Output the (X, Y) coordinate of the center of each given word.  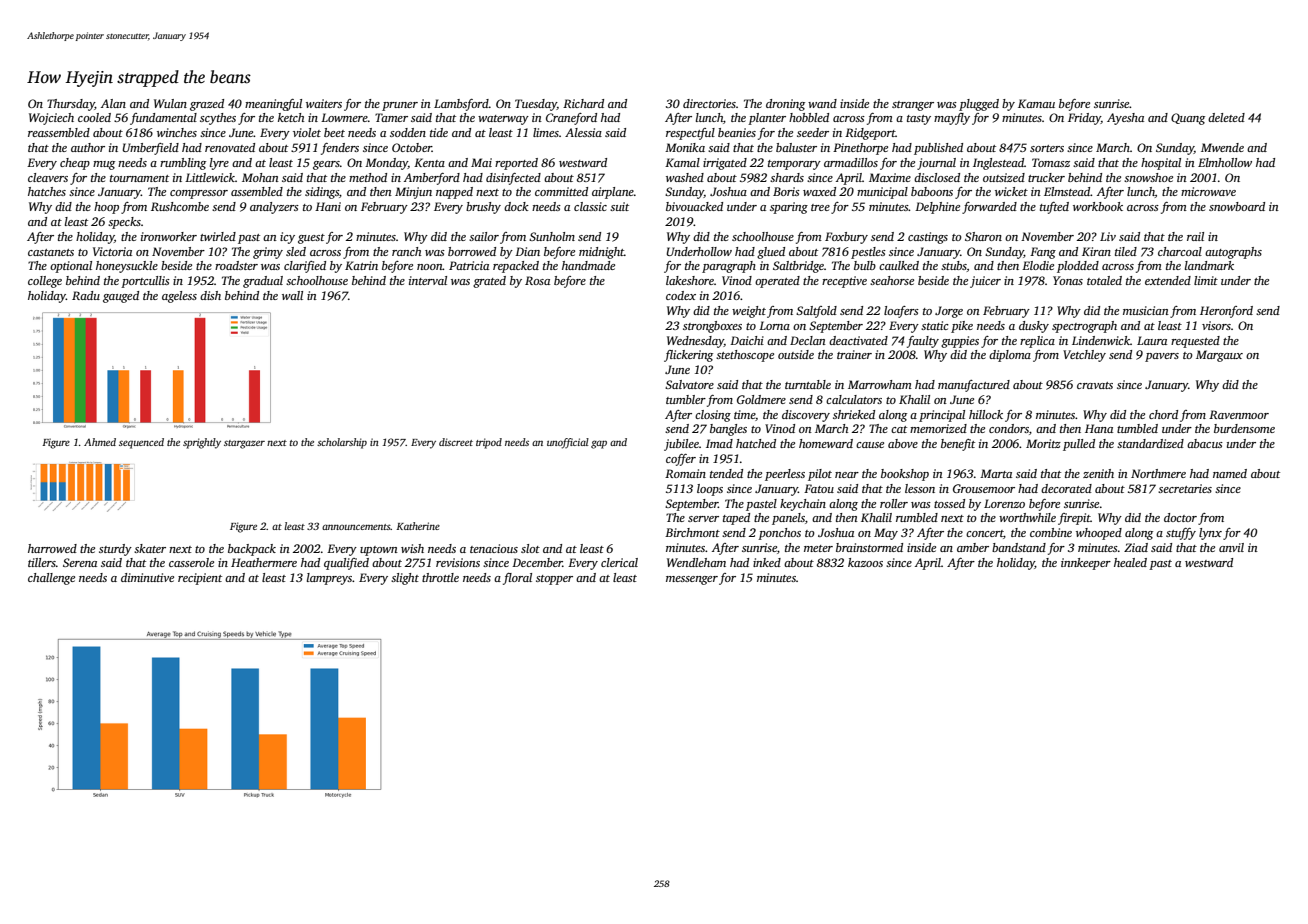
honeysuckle (127, 267)
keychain (803, 505)
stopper (554, 580)
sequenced (141, 443)
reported (516, 164)
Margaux (1219, 356)
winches (177, 132)
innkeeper (1086, 564)
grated (489, 282)
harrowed (52, 548)
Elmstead (1067, 191)
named (1230, 473)
